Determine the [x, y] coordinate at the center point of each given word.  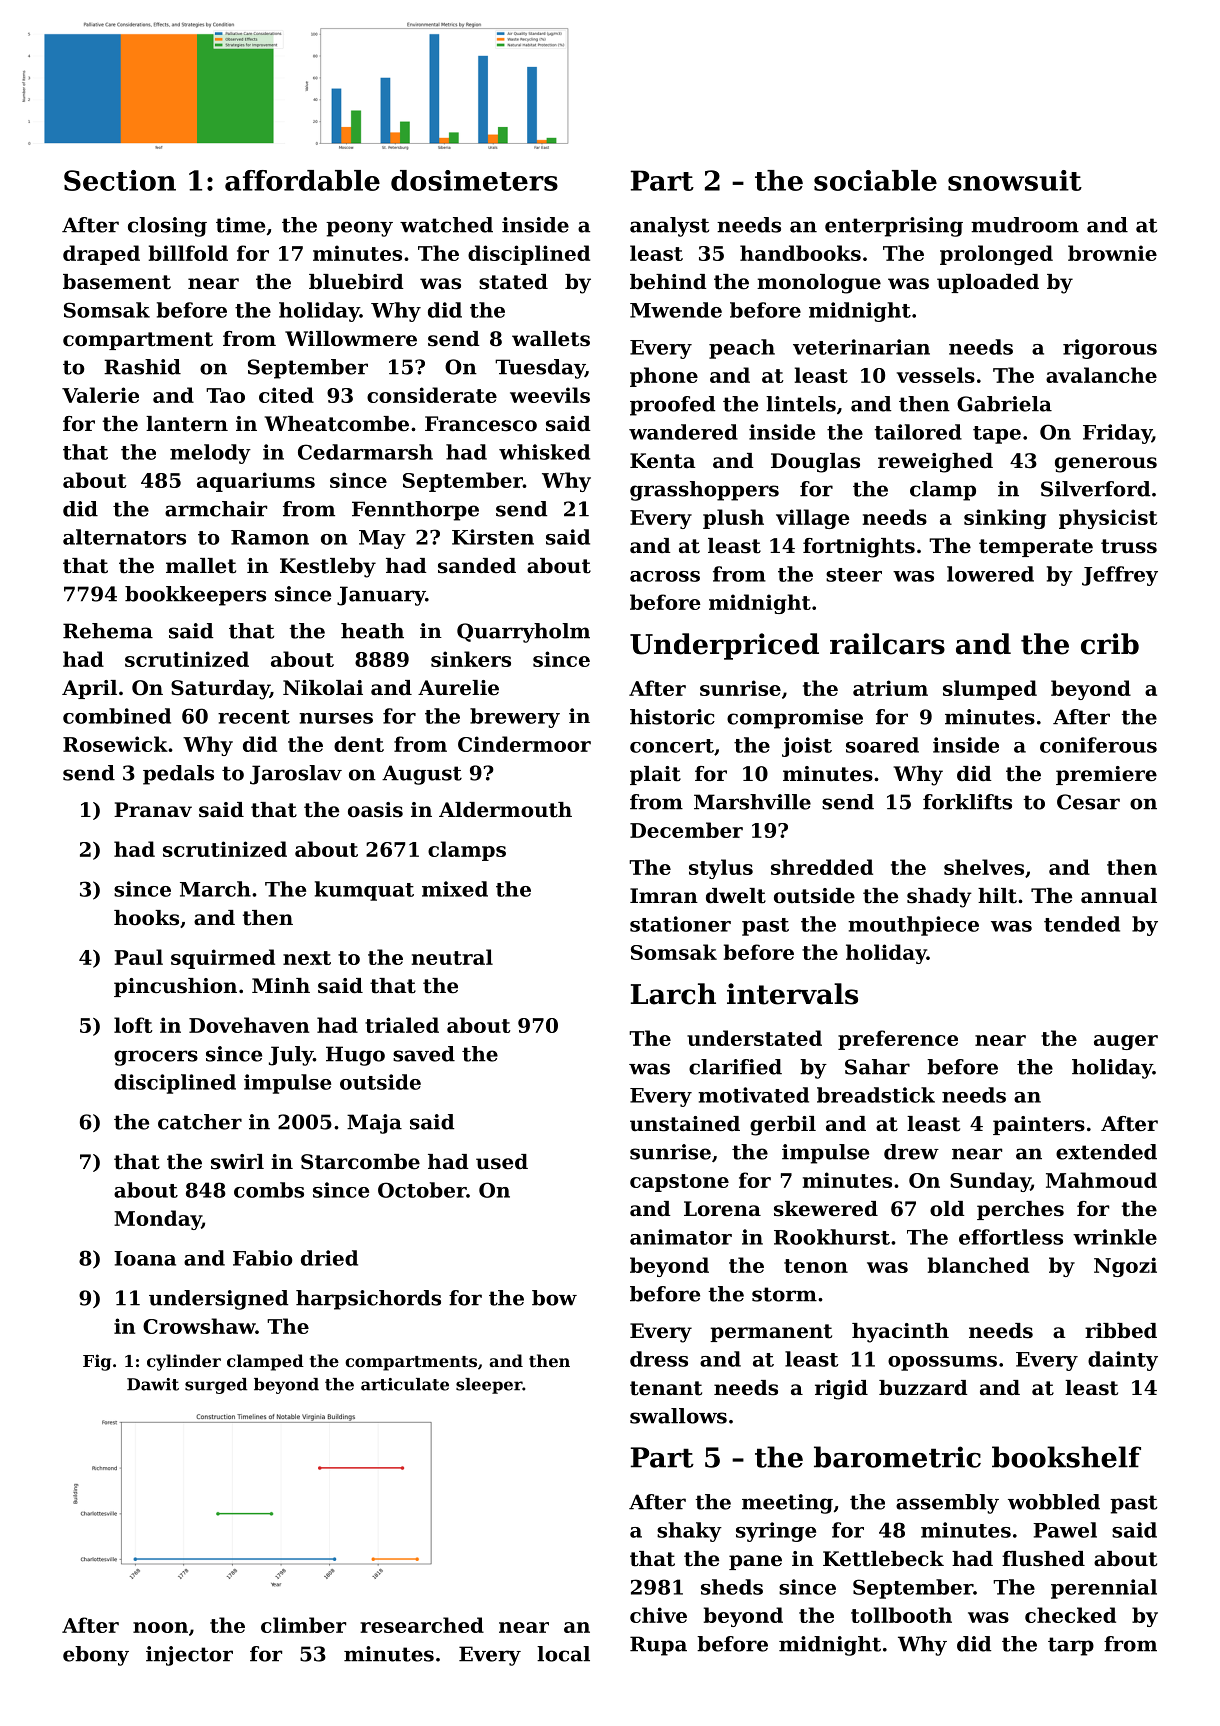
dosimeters [474, 180]
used [502, 1162]
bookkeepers [195, 596]
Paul [138, 957]
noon [160, 1627]
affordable [302, 180]
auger [1126, 1042]
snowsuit [1015, 180]
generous [1106, 465]
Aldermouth [505, 810]
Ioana [145, 1258]
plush [733, 519]
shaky [689, 1532]
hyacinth [900, 1333]
